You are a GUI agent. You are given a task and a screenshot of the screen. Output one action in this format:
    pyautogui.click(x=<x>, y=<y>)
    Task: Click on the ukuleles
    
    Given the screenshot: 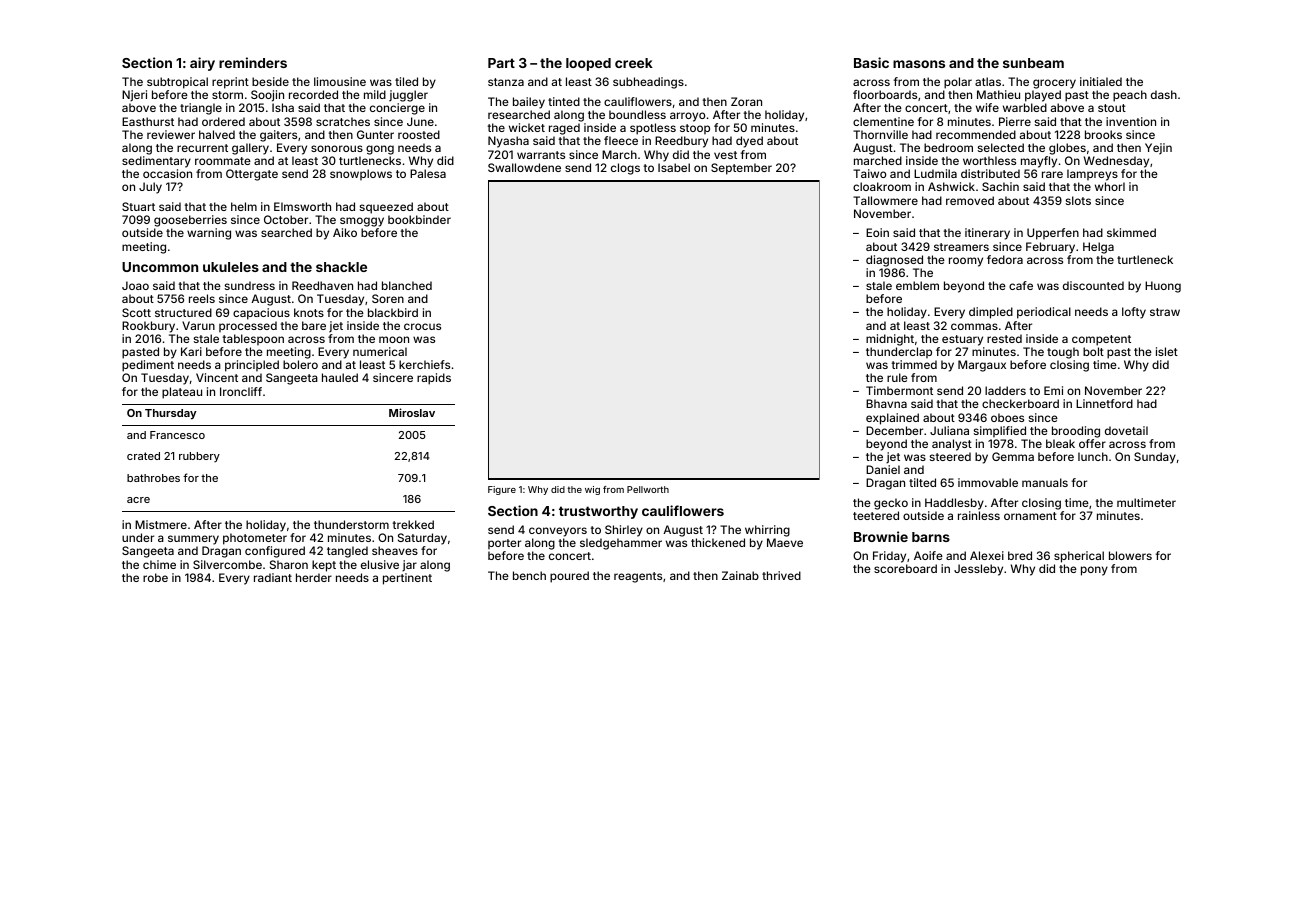 What is the action you would take?
    pyautogui.click(x=231, y=267)
